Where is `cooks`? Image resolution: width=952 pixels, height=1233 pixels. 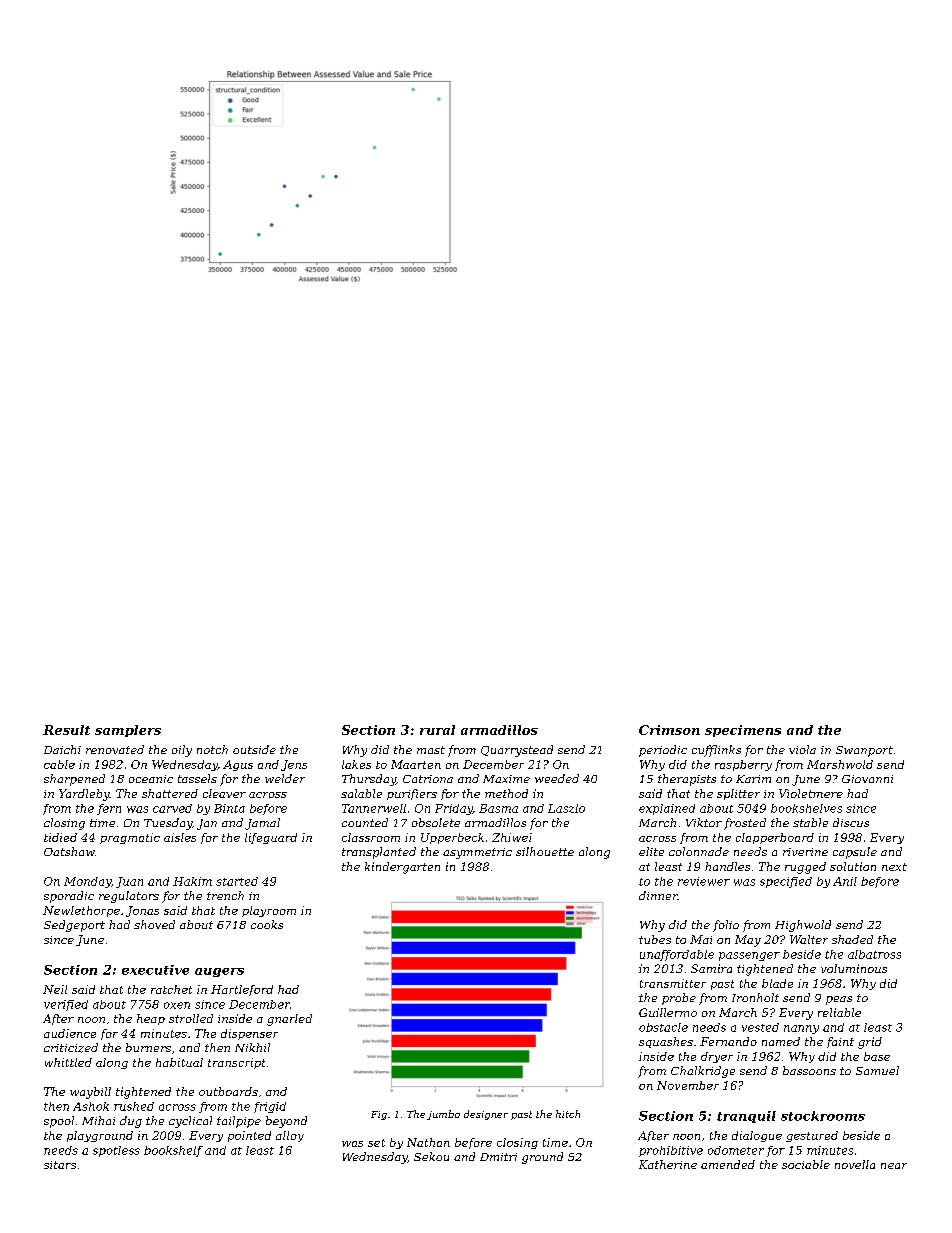
cooks is located at coordinates (267, 924).
